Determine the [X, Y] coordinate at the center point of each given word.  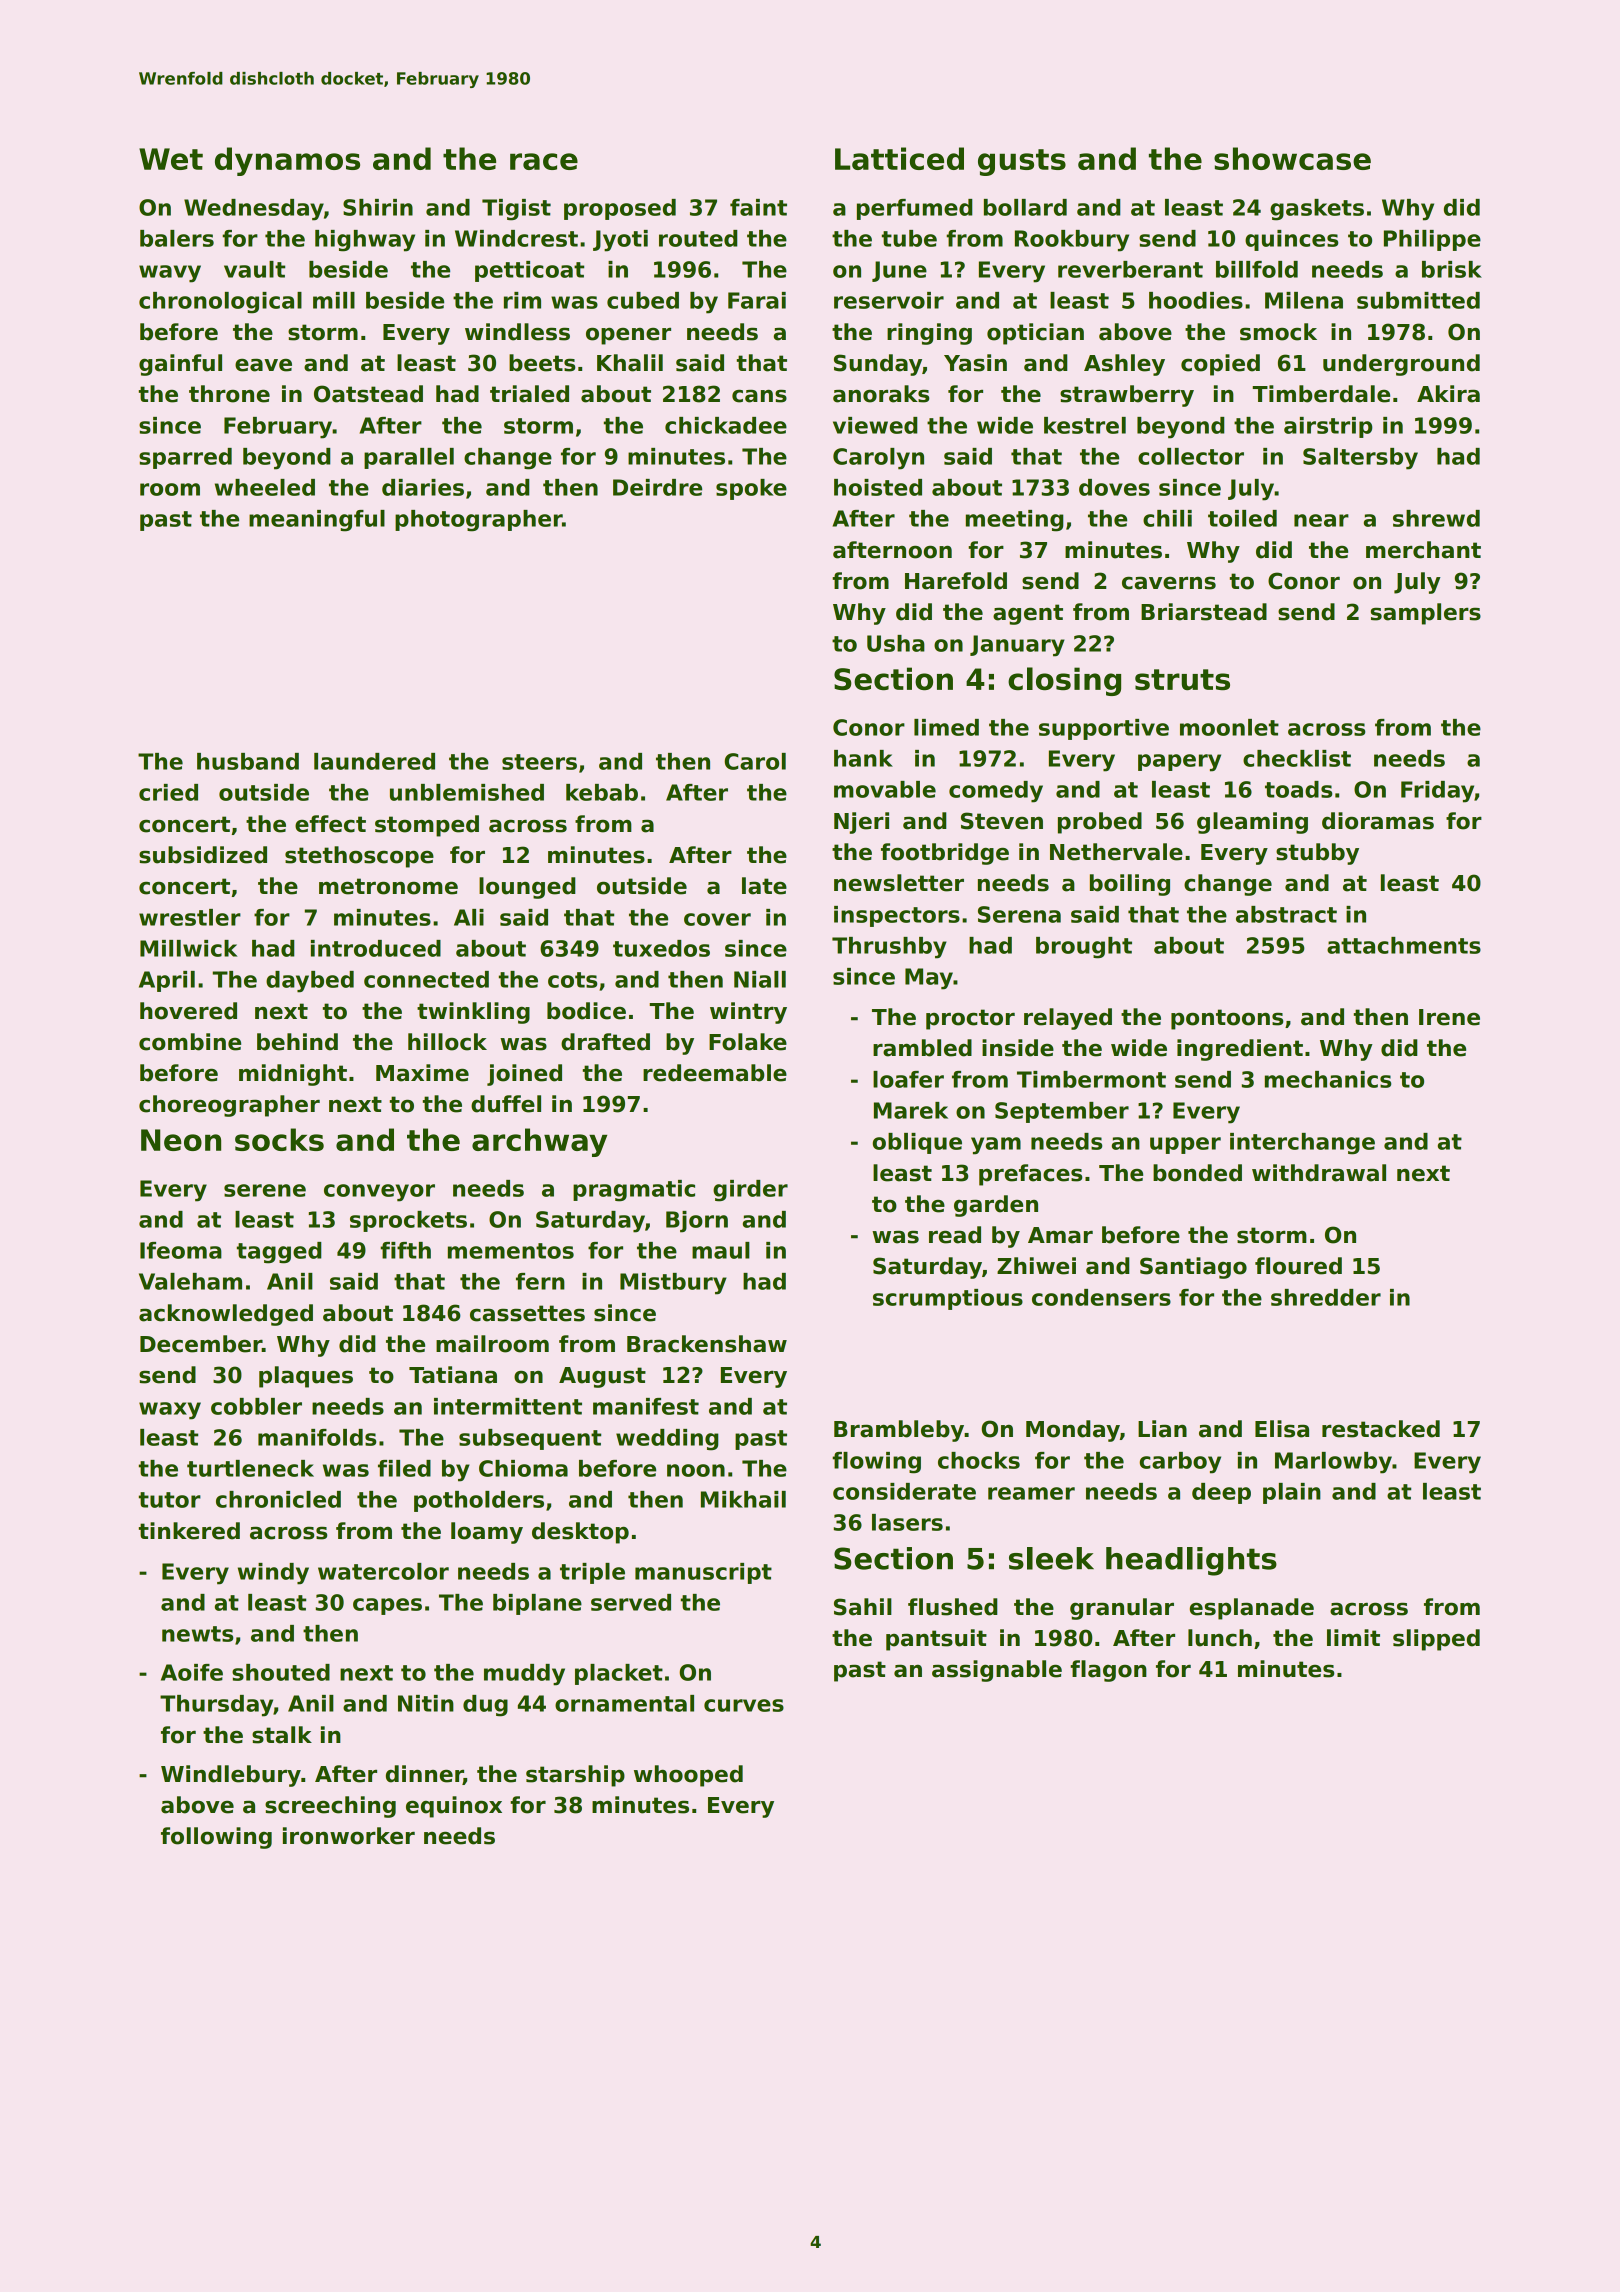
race [544, 161]
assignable [997, 1671]
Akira [1448, 394]
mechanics [1328, 1079]
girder [750, 1191]
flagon [1108, 1671]
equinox [454, 1807]
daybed [310, 982]
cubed [643, 300]
